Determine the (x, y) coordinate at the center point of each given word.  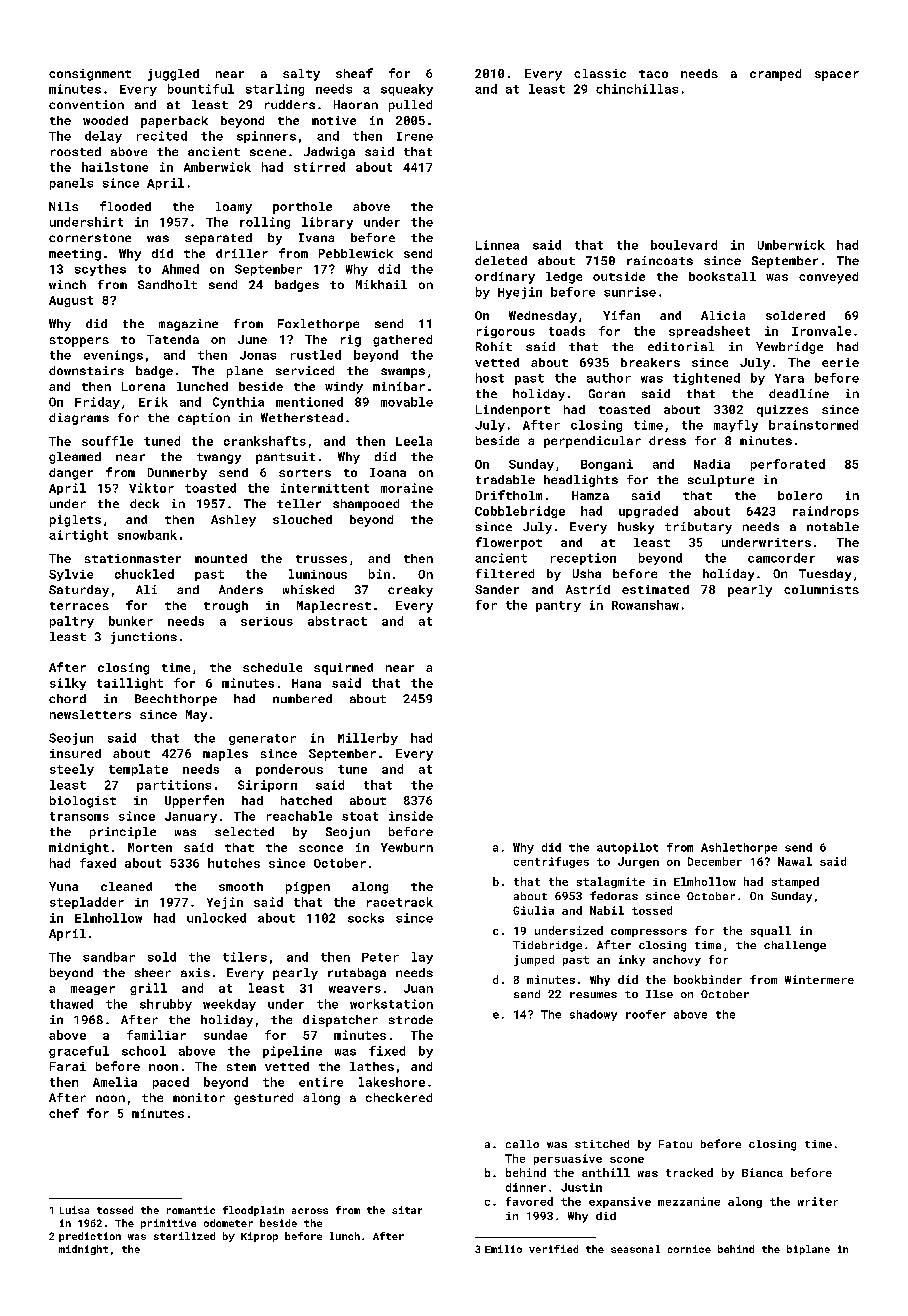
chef (64, 1113)
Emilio (503, 1249)
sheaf (354, 73)
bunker (131, 621)
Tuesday (825, 575)
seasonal (635, 1249)
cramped (775, 75)
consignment (90, 75)
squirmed (343, 669)
